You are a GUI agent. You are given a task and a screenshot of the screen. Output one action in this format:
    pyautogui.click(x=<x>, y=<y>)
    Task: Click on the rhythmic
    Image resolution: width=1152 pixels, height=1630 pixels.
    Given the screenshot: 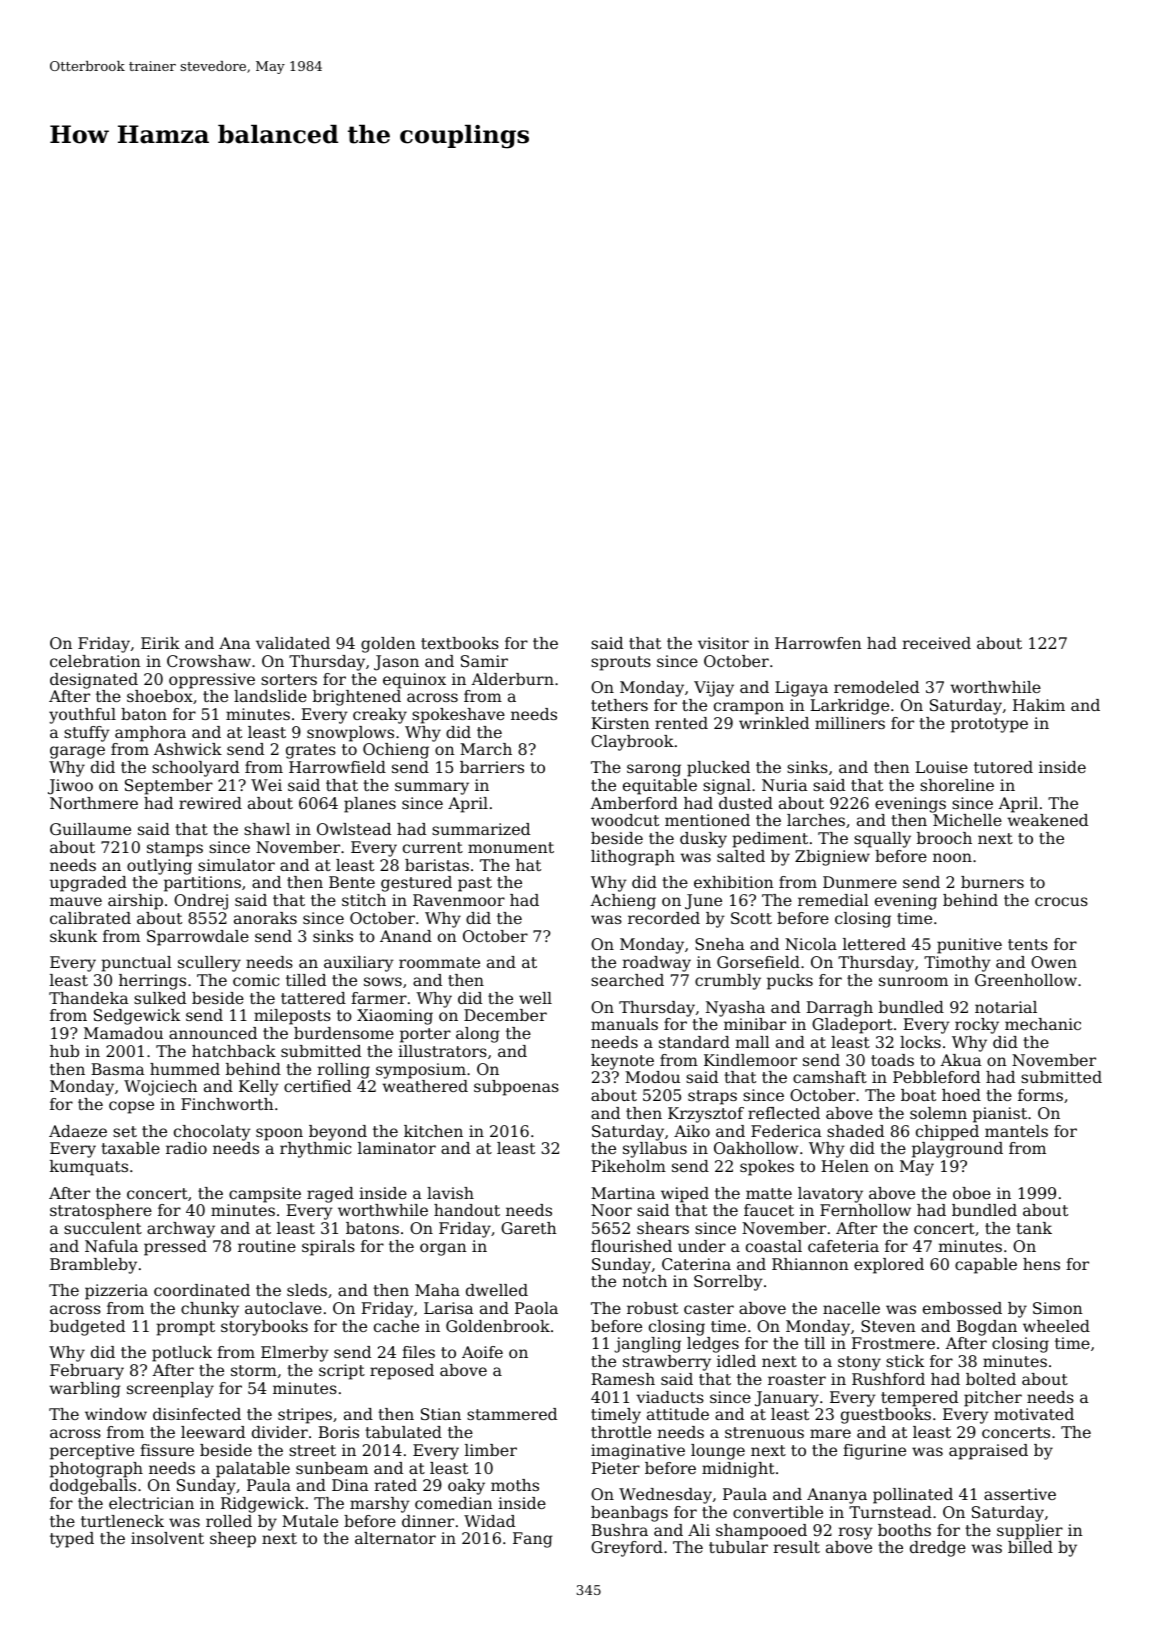 What is the action you would take?
    pyautogui.click(x=315, y=1150)
